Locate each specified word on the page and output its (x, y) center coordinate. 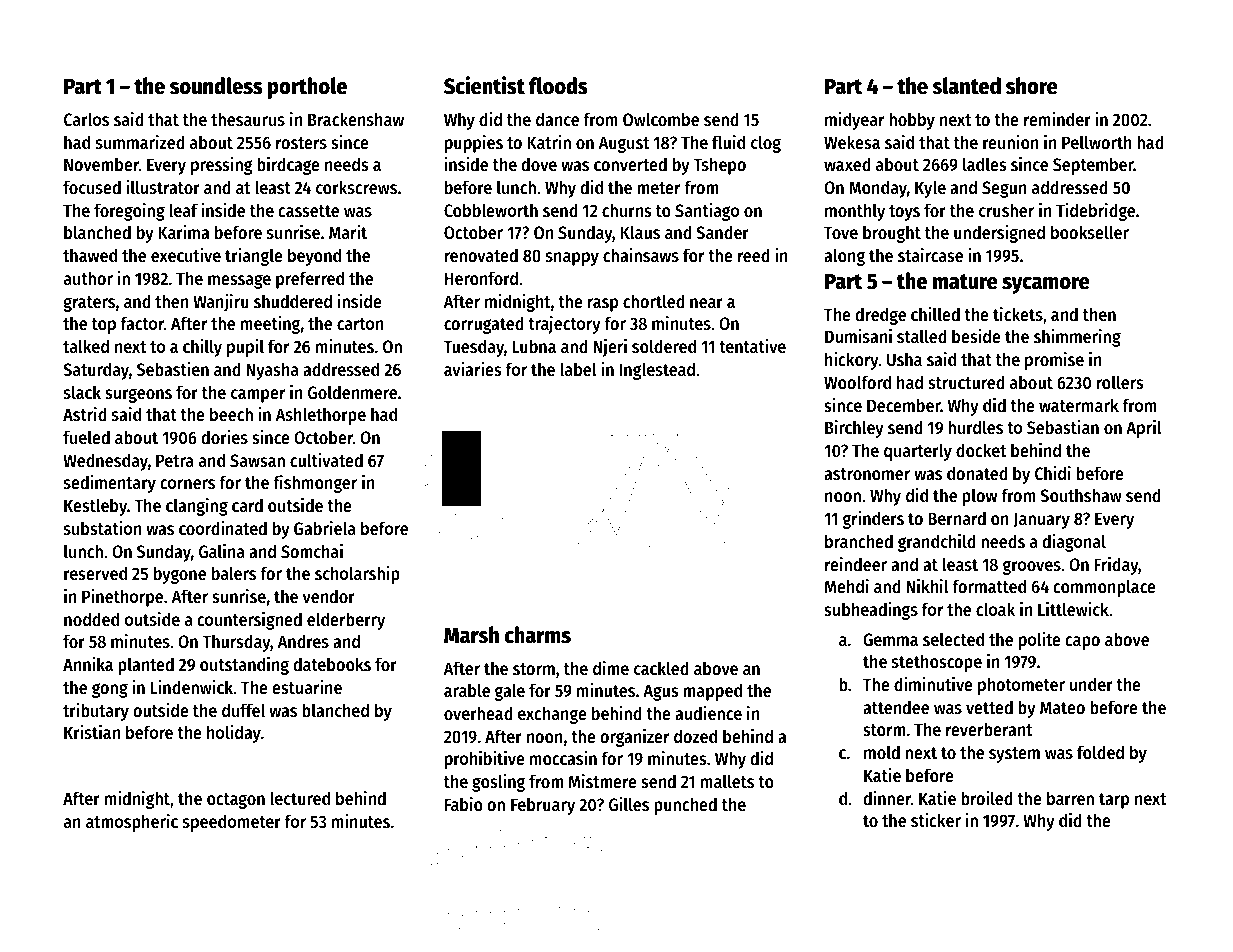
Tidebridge (1095, 212)
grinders (873, 520)
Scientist (484, 85)
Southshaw (1081, 495)
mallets (727, 781)
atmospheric (132, 823)
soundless (216, 86)
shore (1032, 86)
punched (685, 806)
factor (142, 323)
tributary (96, 712)
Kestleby (95, 507)
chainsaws (641, 255)
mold (882, 752)
